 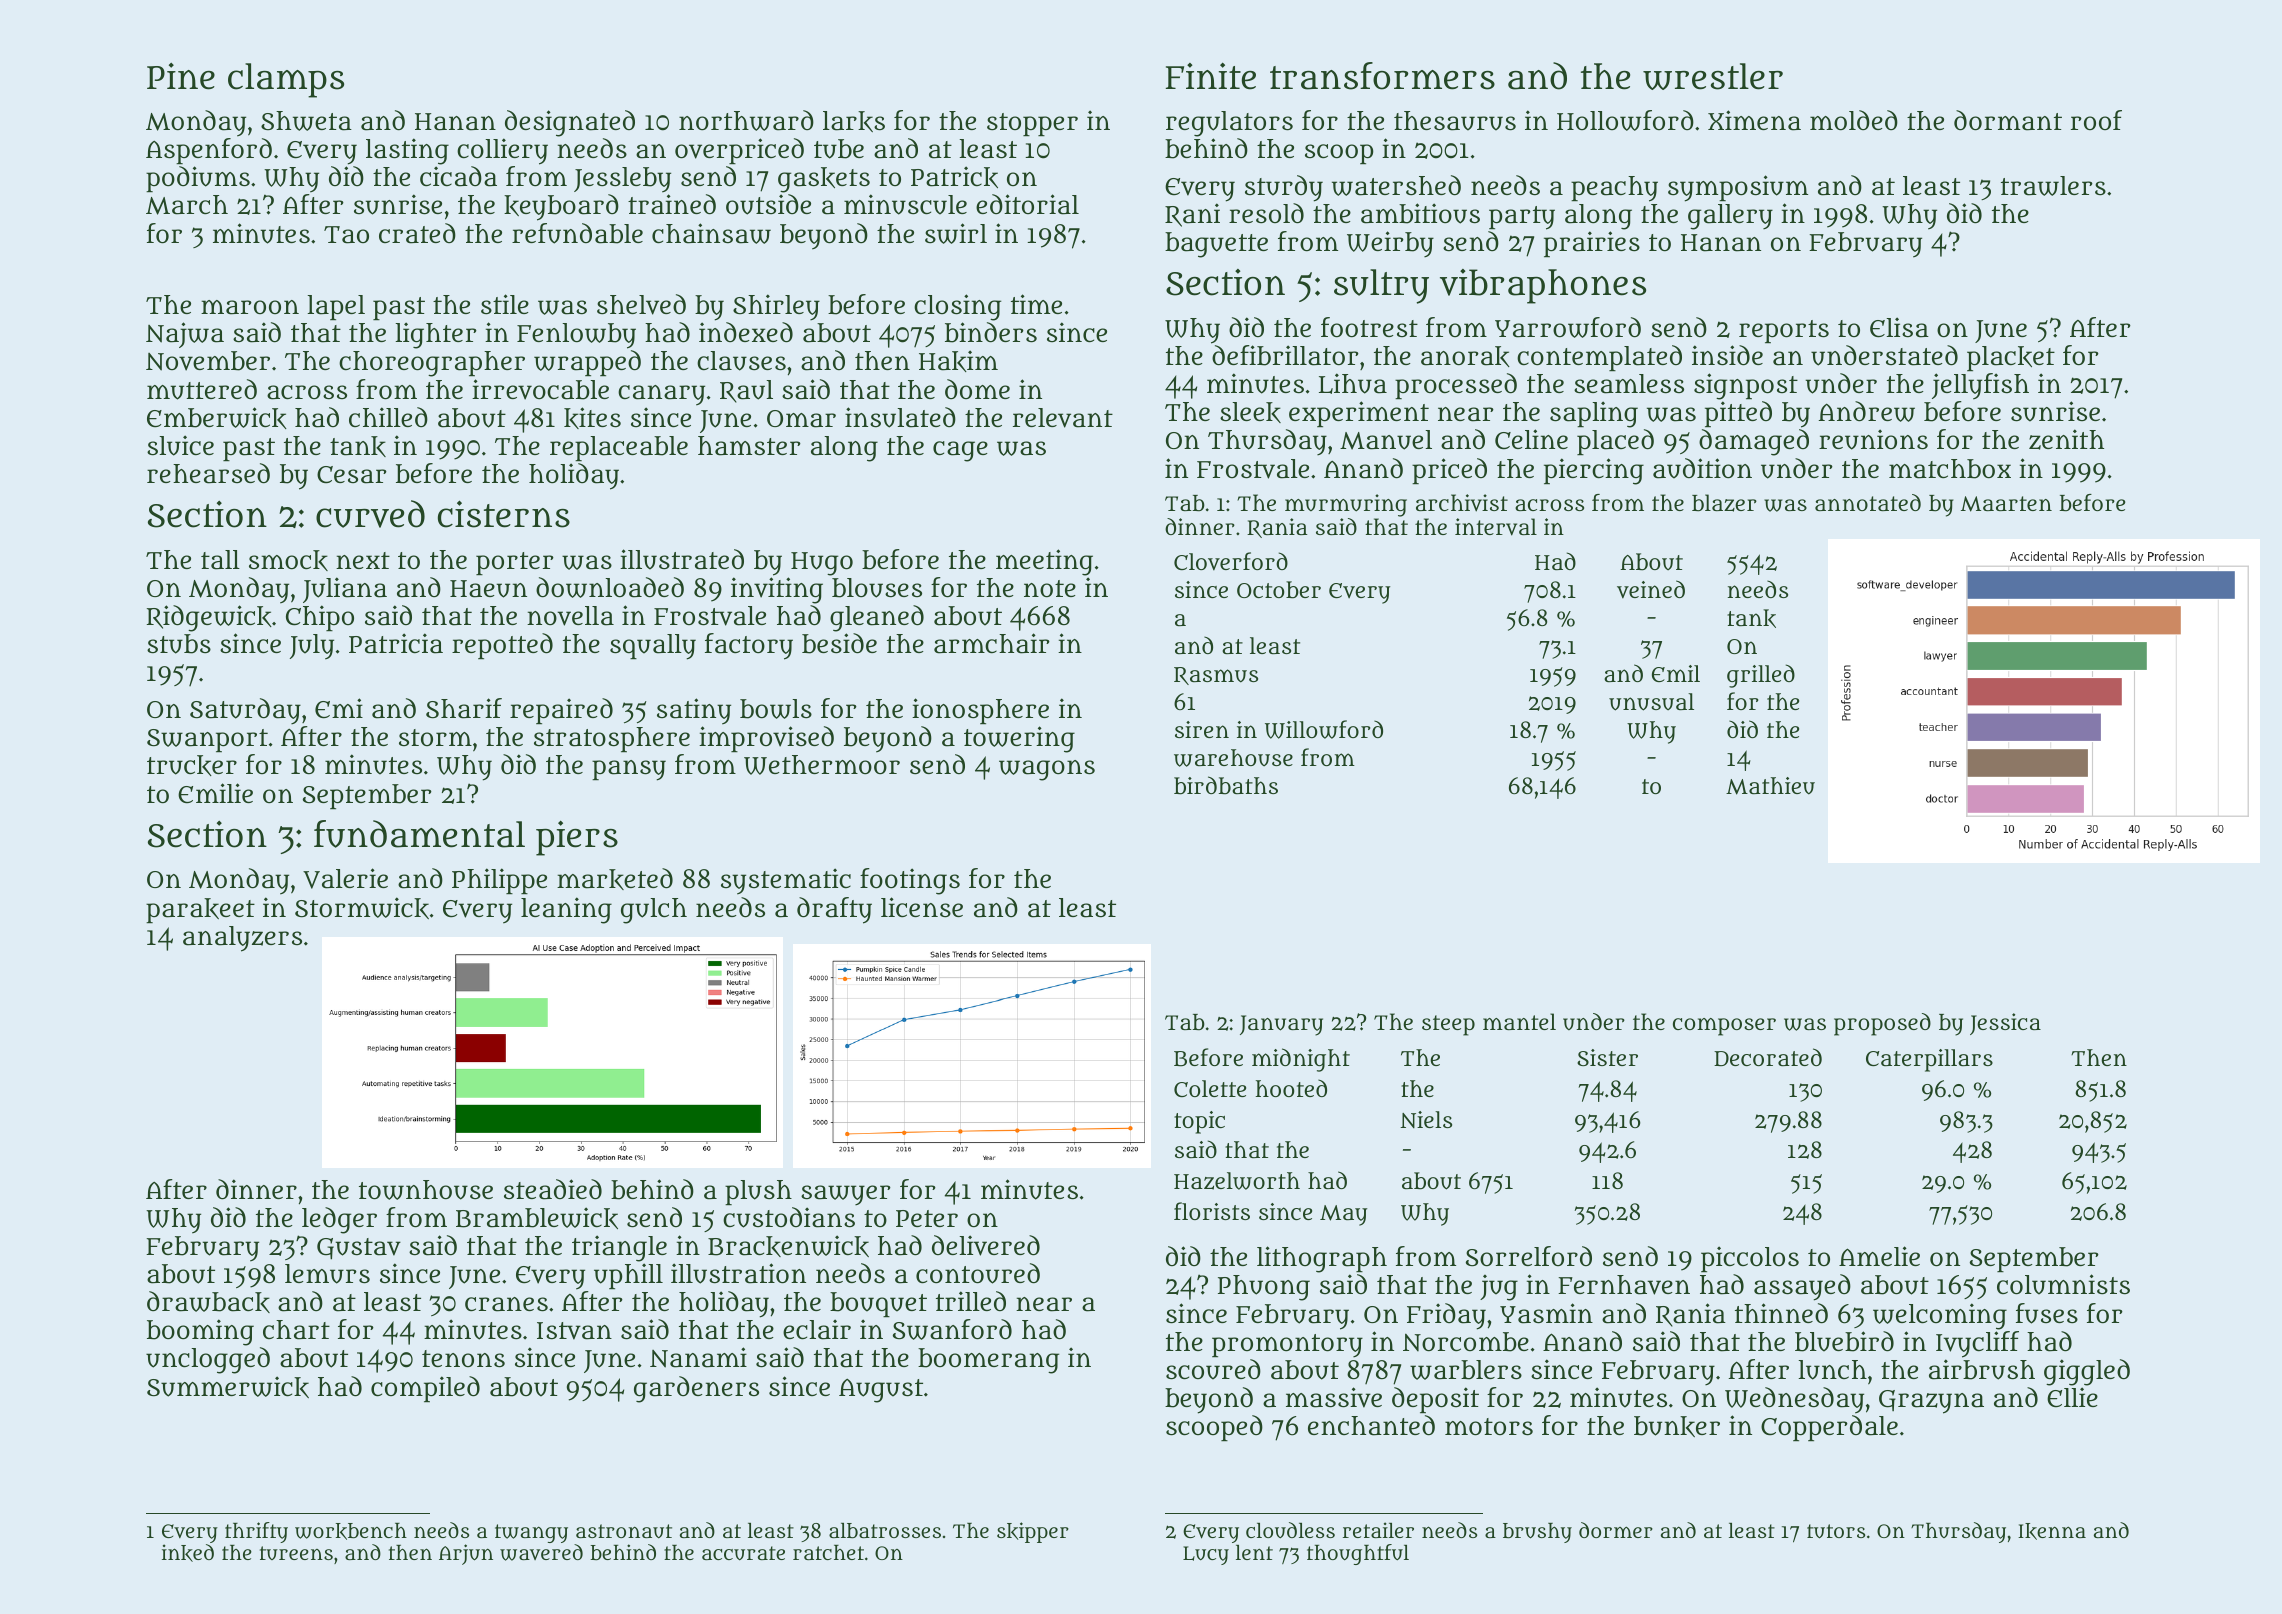 What do you see at coordinates (488, 589) in the page?
I see `Haeun` at bounding box center [488, 589].
